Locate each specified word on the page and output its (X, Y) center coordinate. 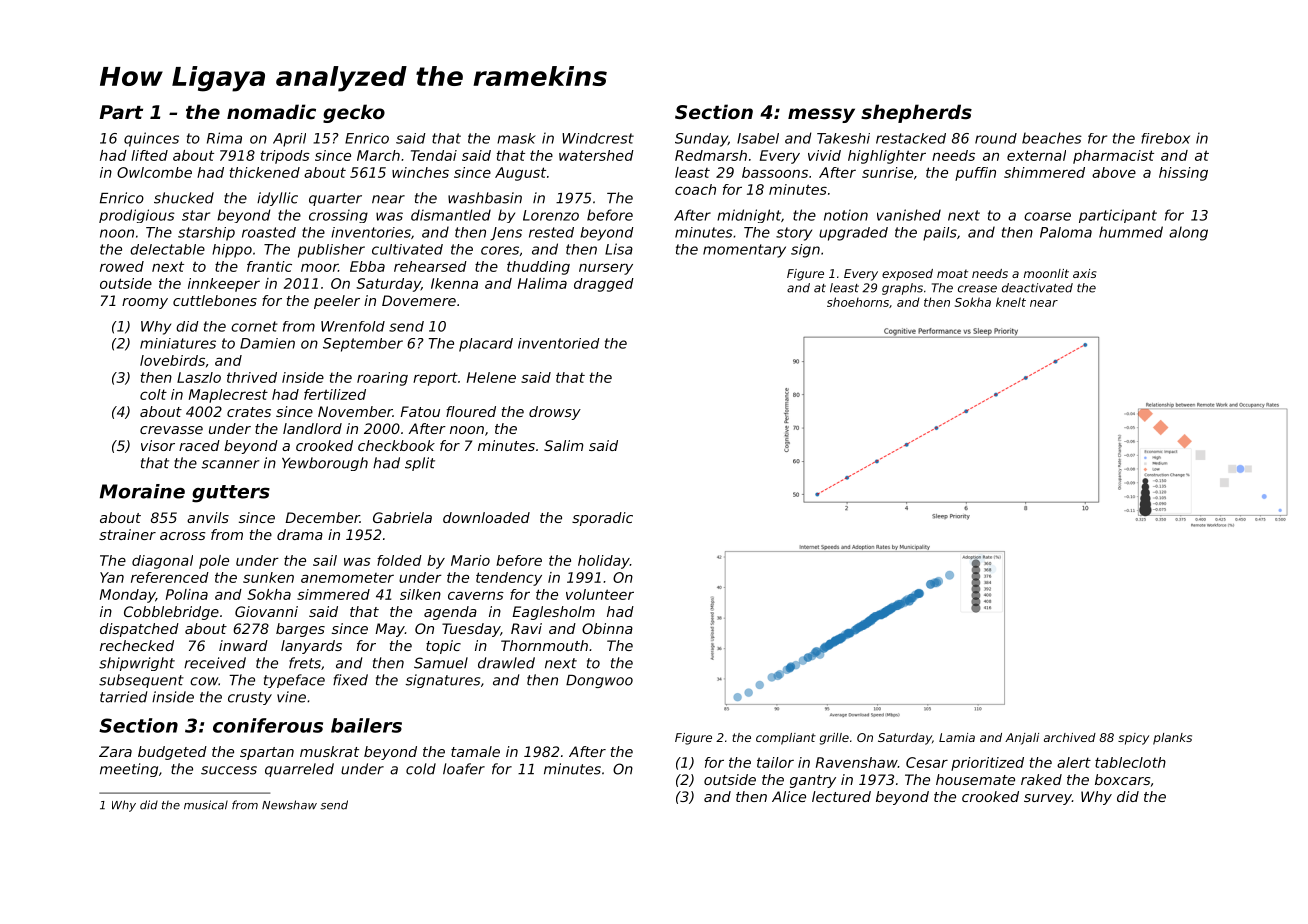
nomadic (271, 111)
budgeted (172, 753)
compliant (786, 739)
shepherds (916, 113)
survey (1048, 799)
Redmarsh (711, 155)
